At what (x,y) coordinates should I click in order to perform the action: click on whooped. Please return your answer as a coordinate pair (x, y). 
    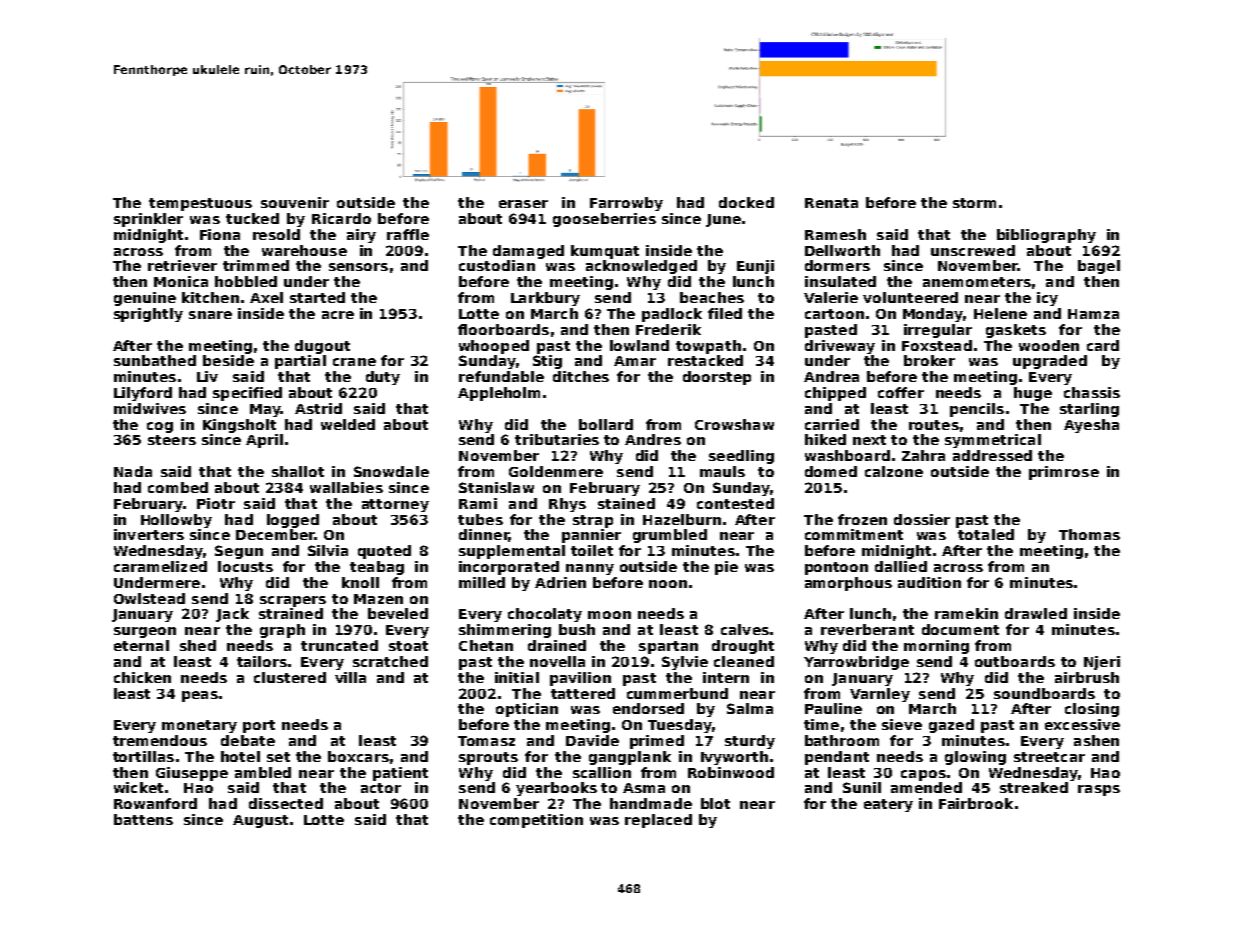
    Looking at the image, I should click on (494, 347).
